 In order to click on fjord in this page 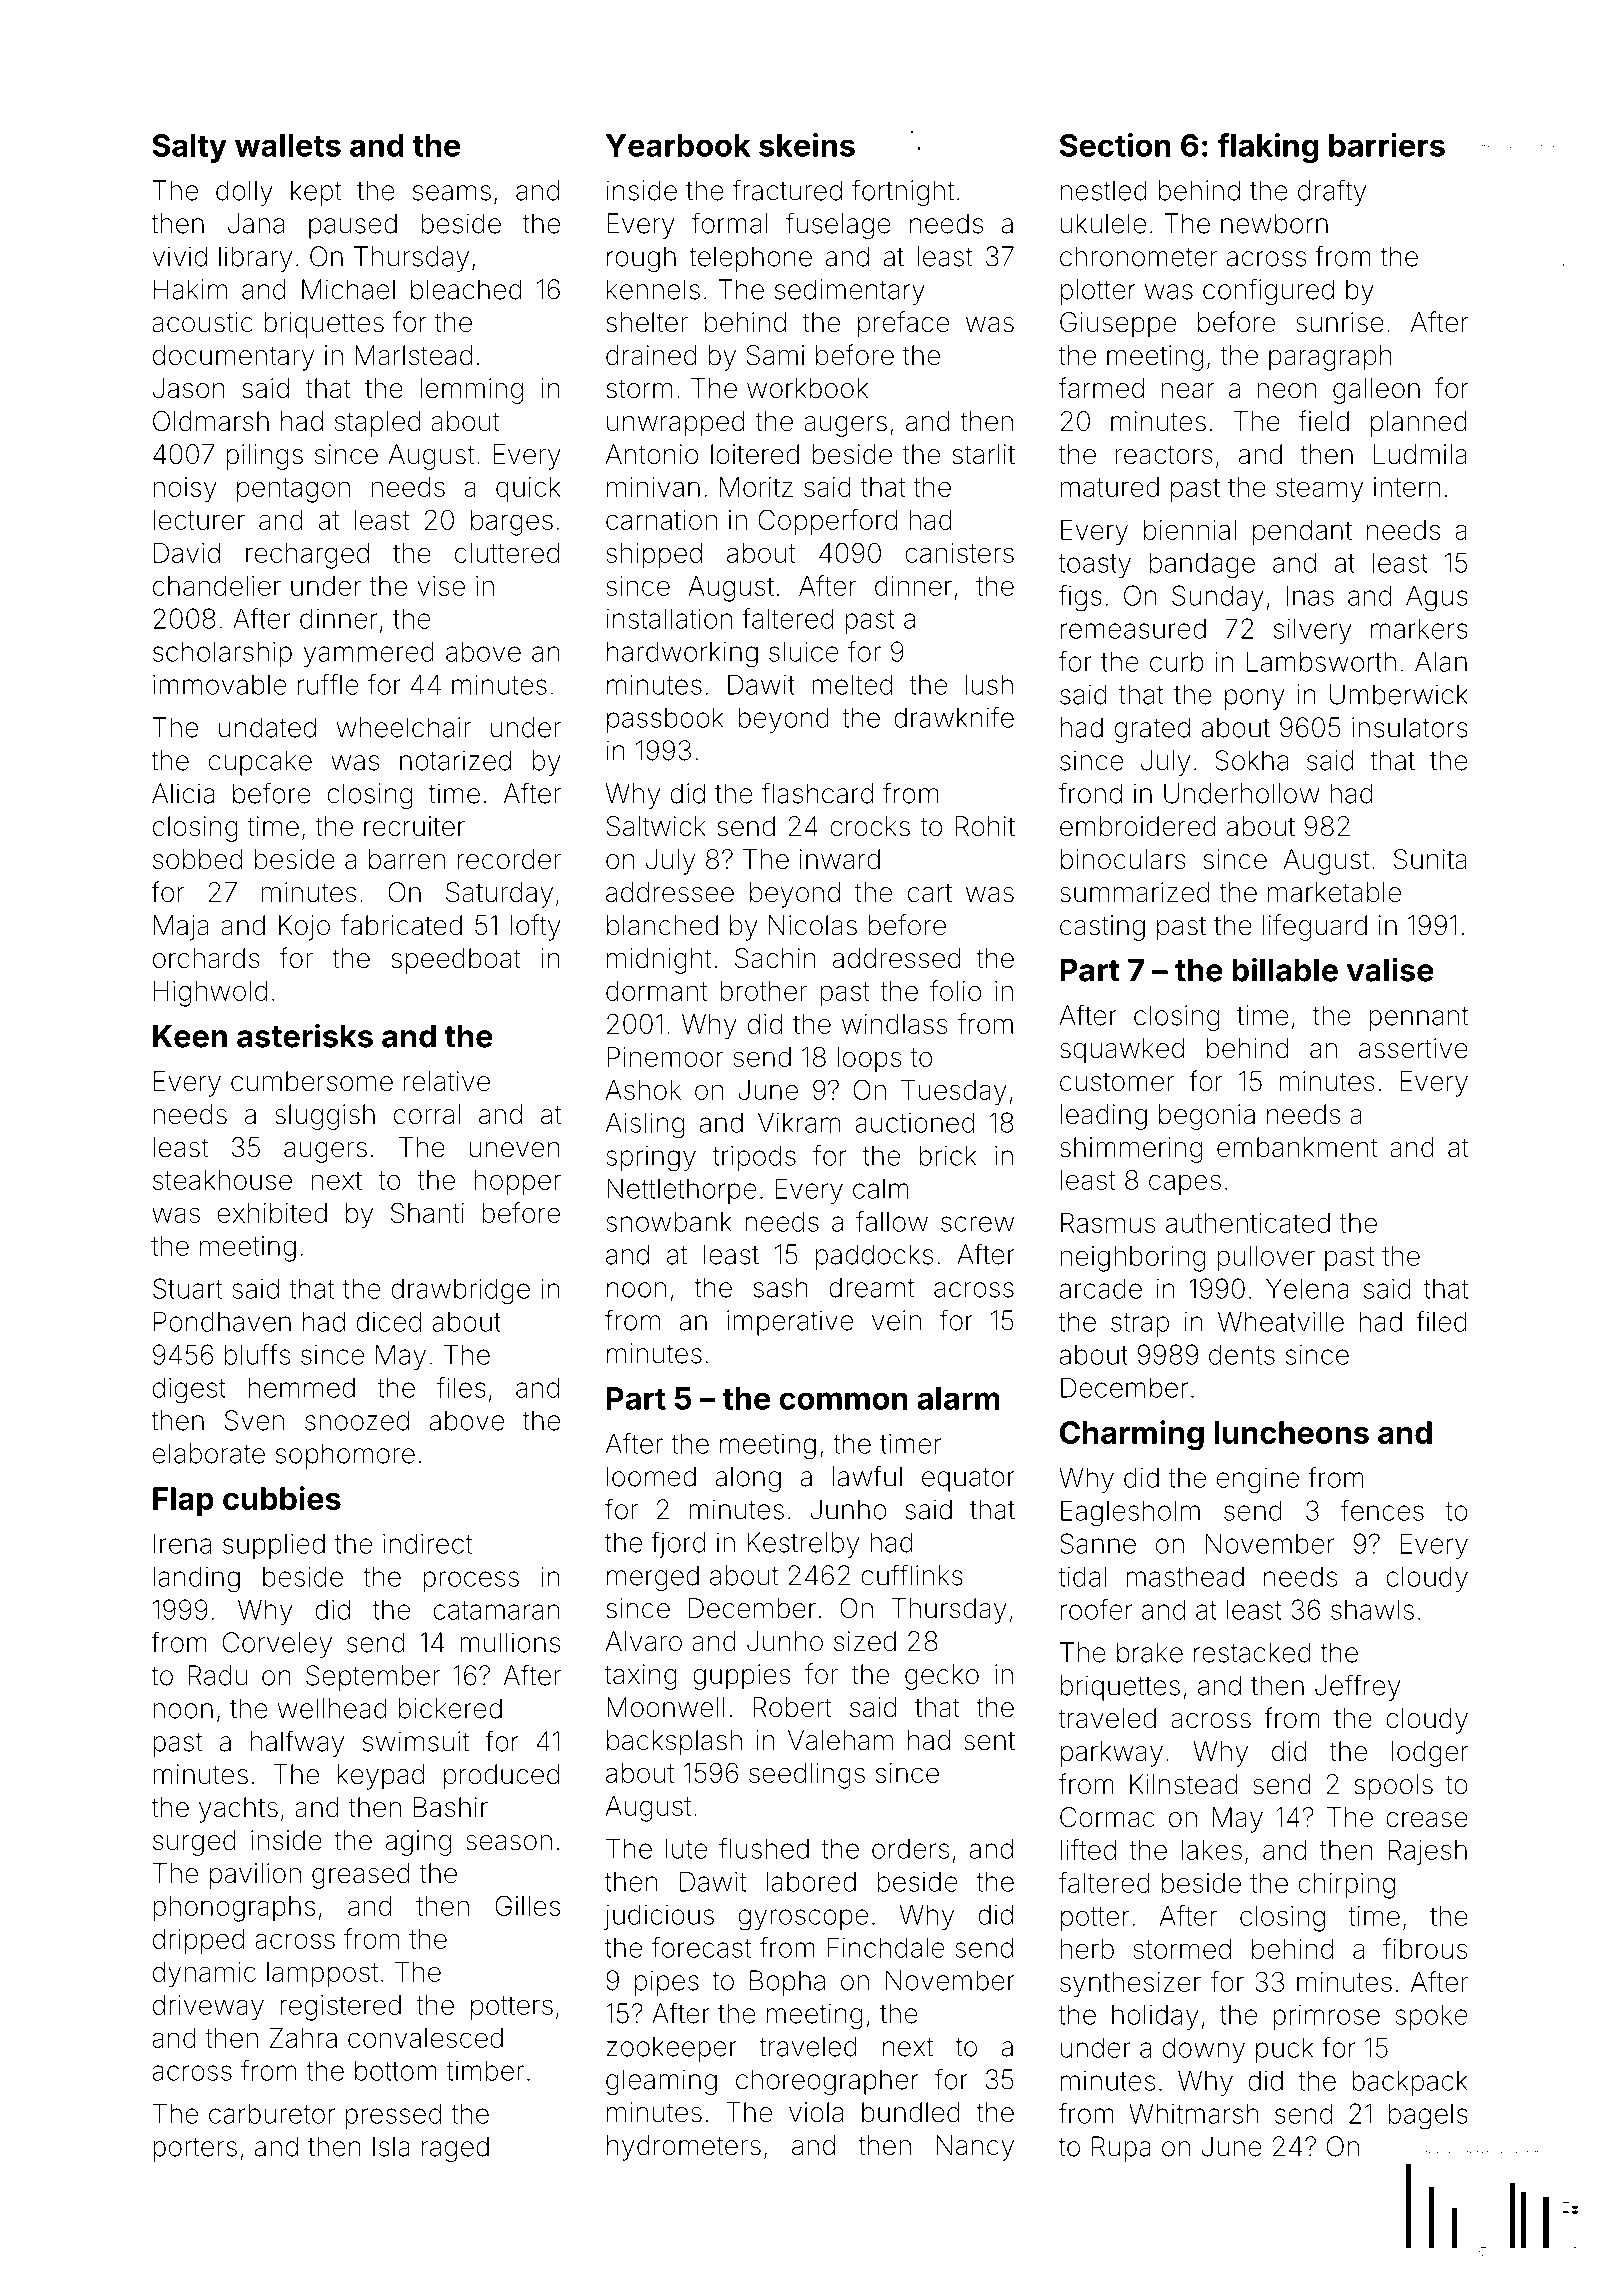, I will do `click(678, 1544)`.
